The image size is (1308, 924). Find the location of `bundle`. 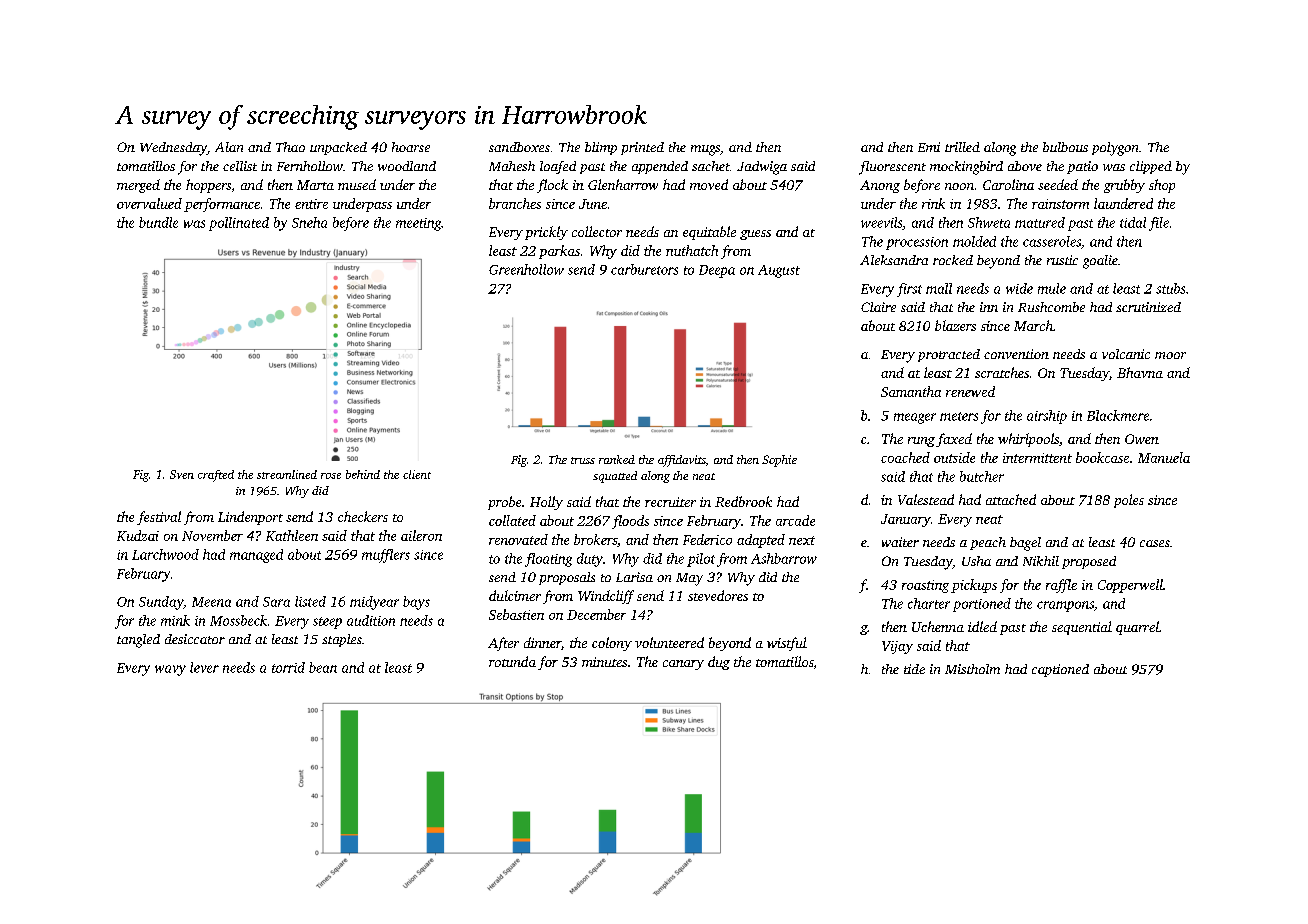

bundle is located at coordinates (158, 222).
